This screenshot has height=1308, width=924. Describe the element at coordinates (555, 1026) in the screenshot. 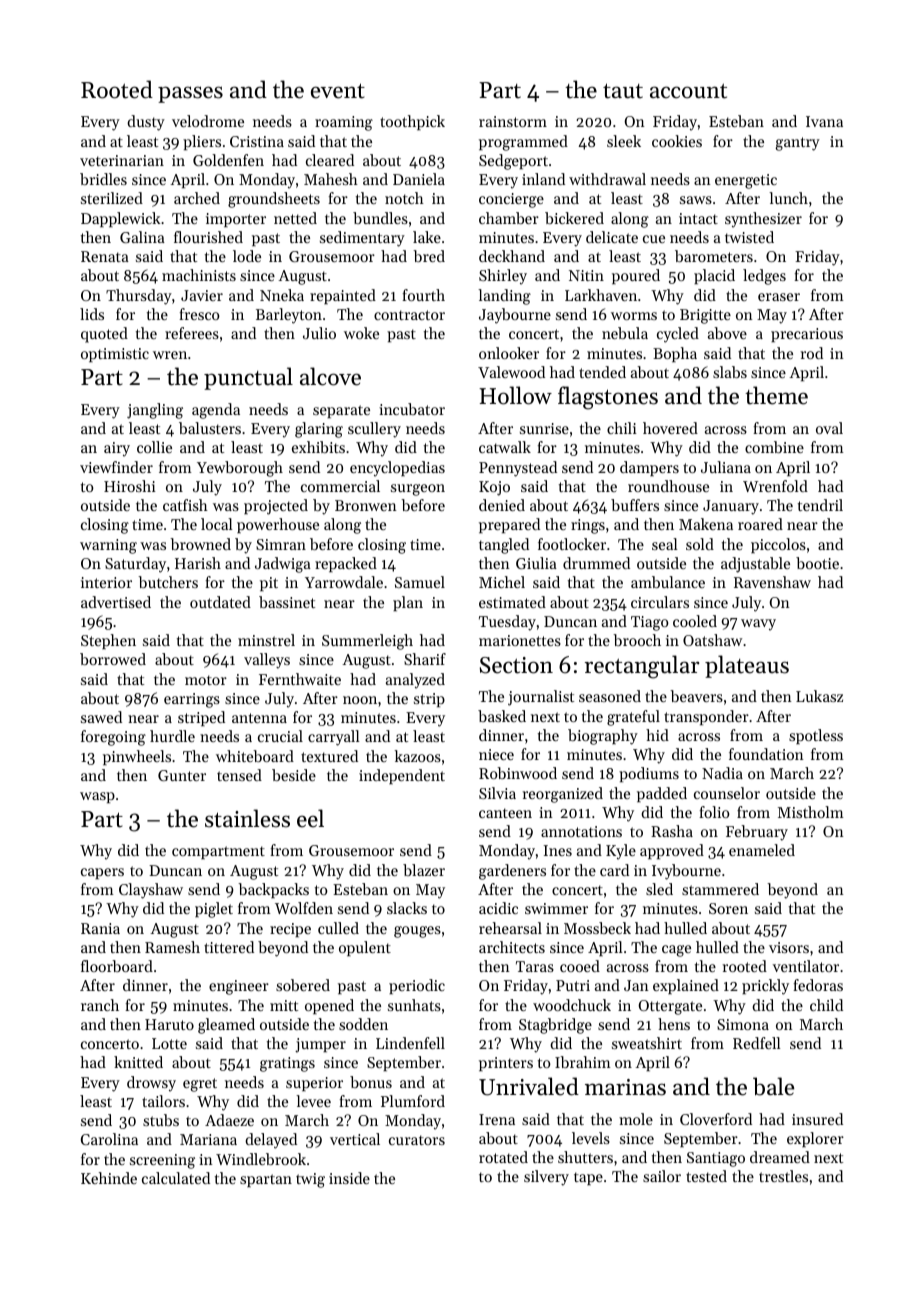

I see `Stagbridge` at that location.
